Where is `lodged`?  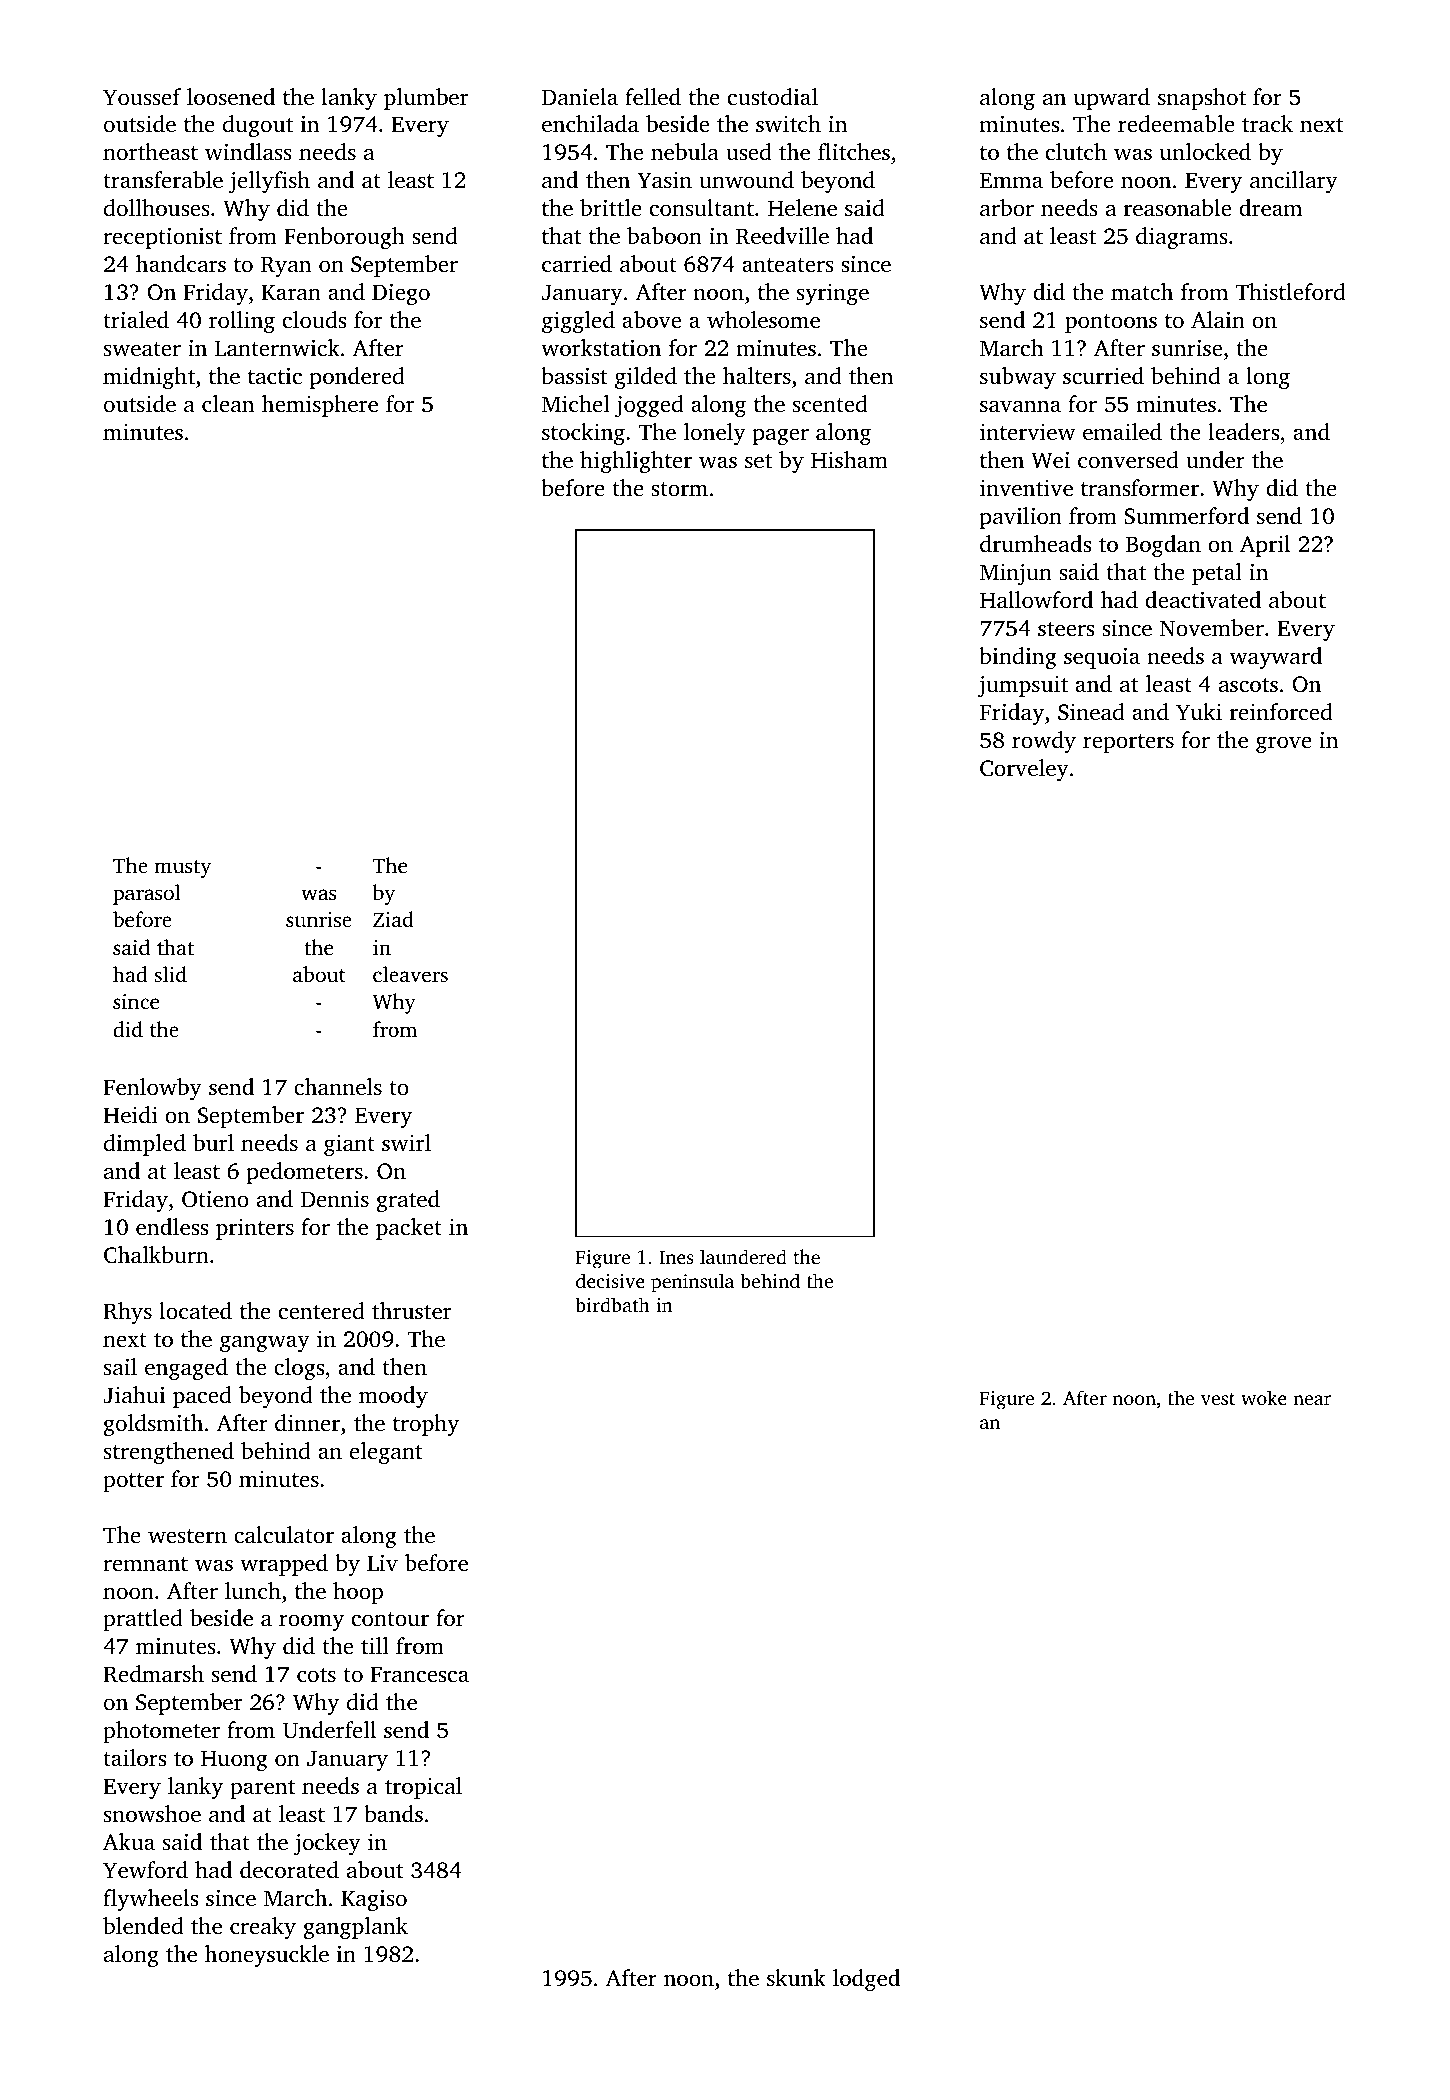 lodged is located at coordinates (866, 1980).
